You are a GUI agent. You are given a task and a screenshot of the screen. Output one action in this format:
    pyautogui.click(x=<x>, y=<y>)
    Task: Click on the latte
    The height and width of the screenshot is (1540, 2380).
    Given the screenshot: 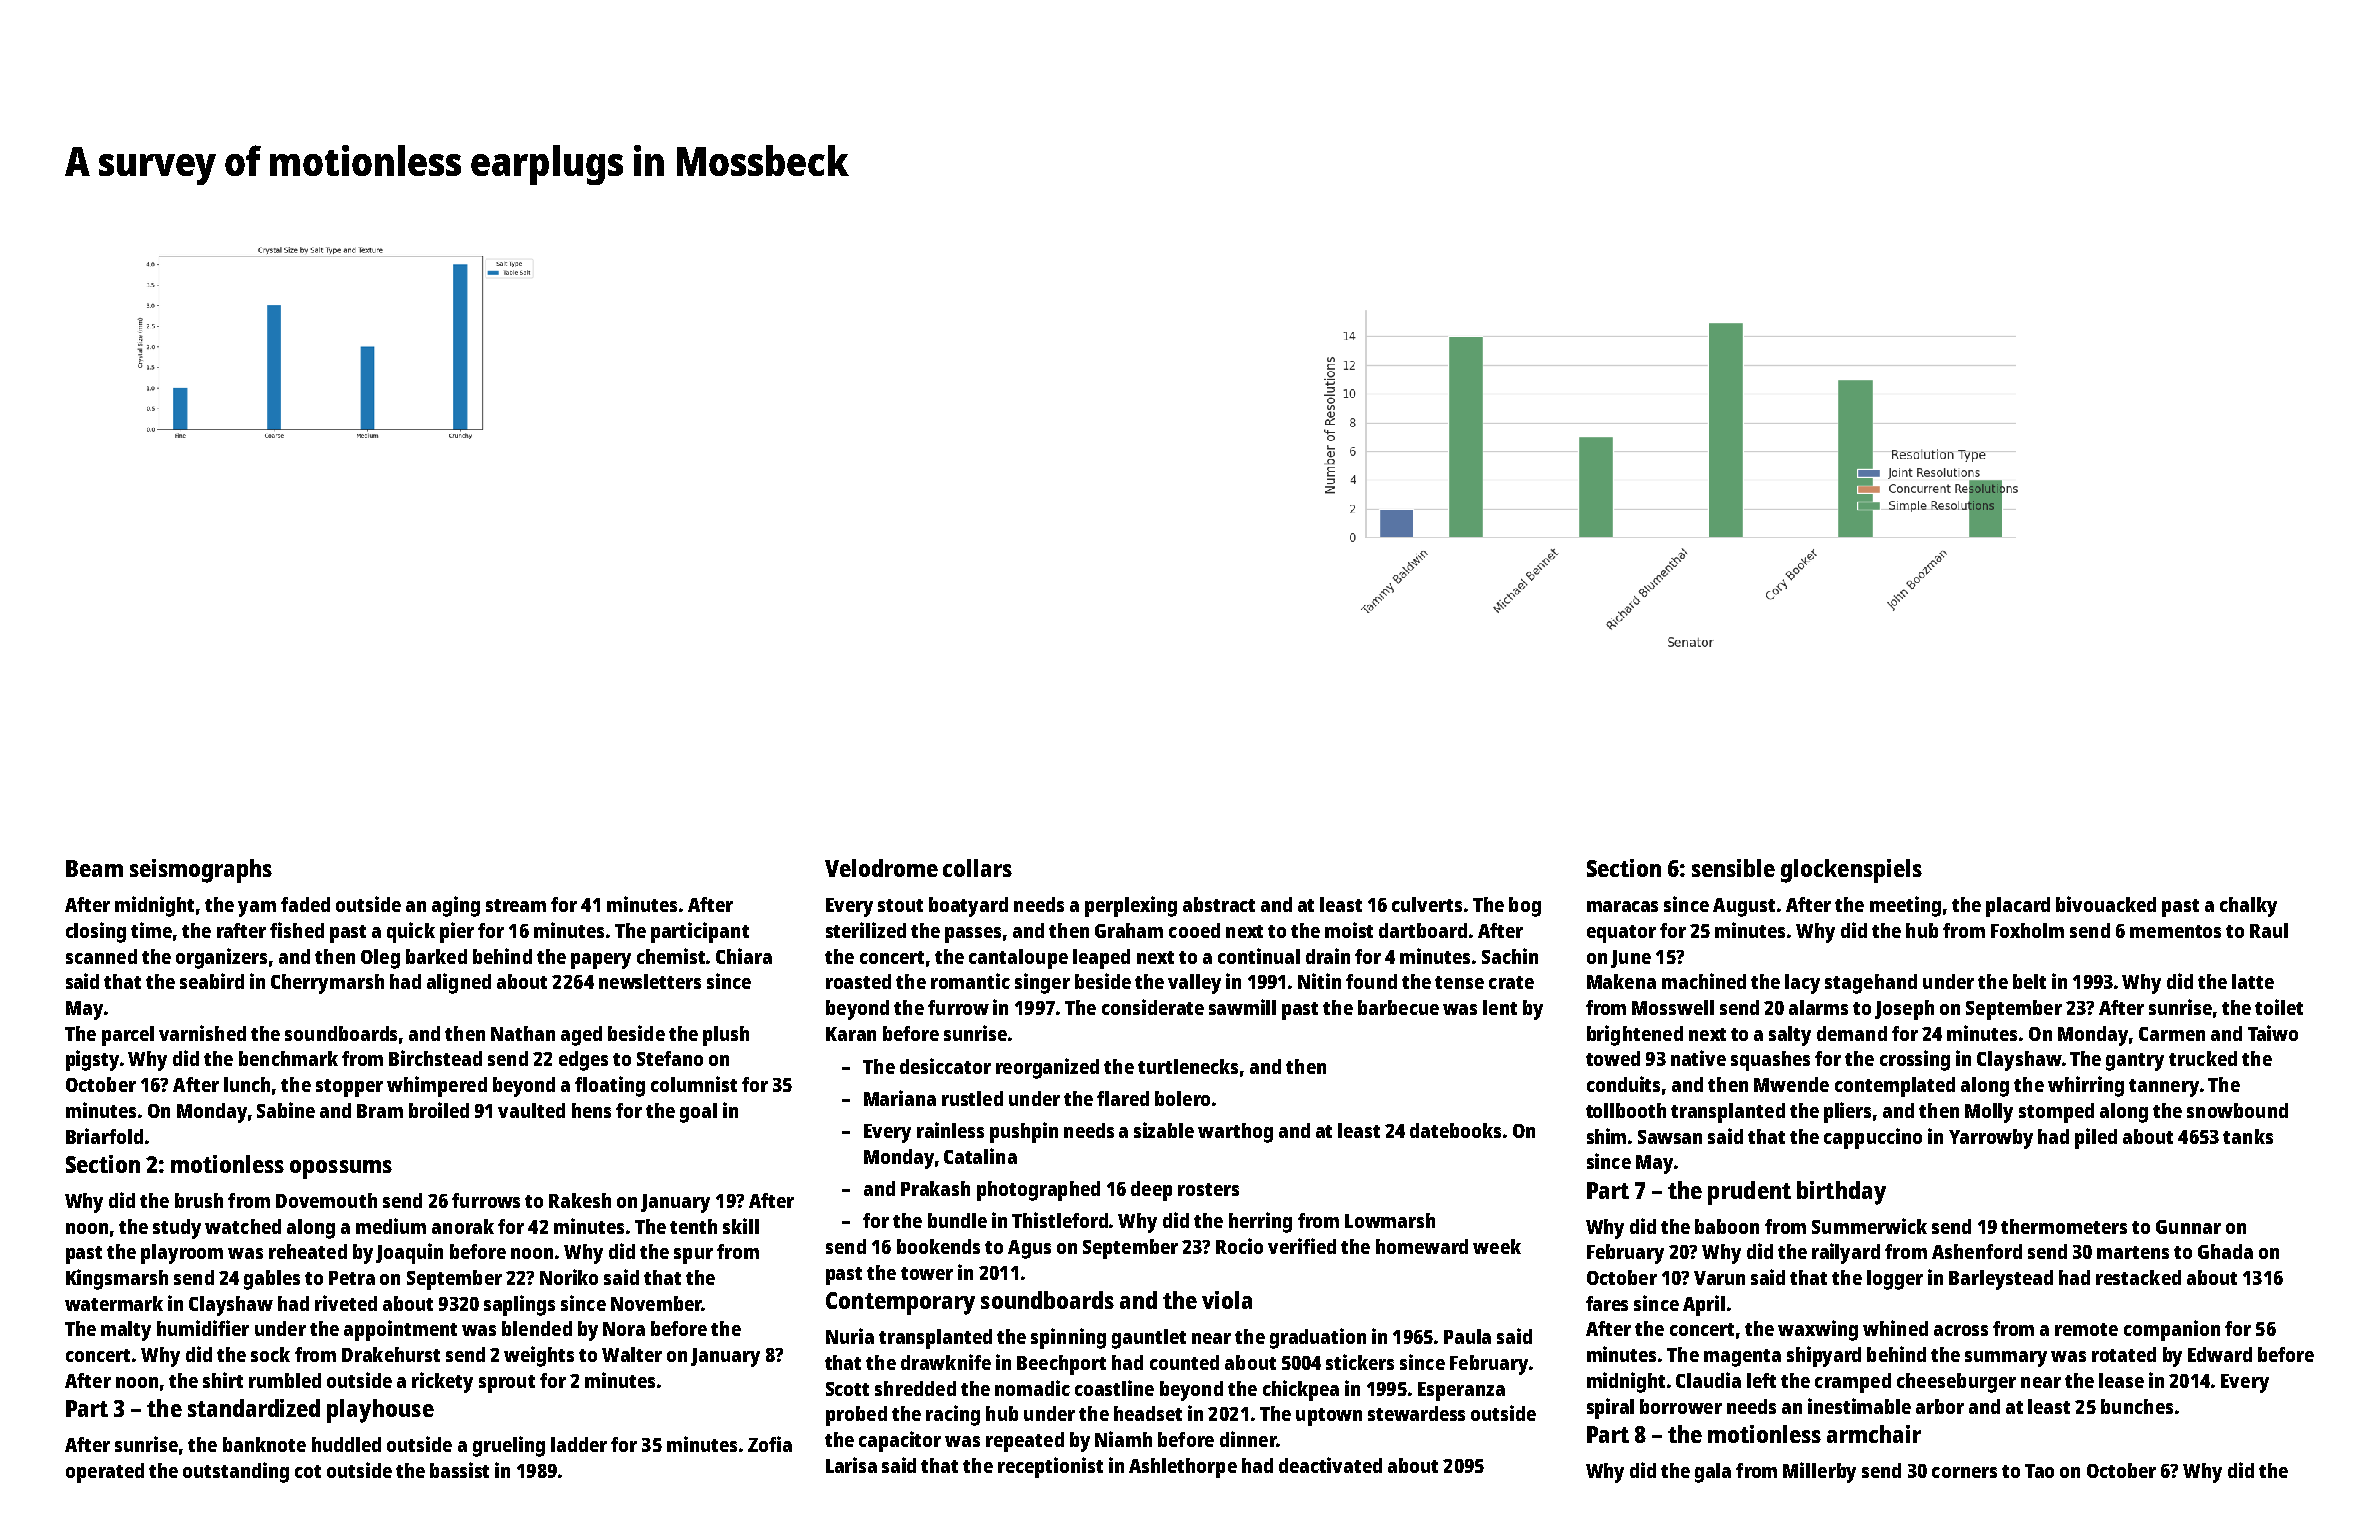 What is the action you would take?
    pyautogui.click(x=2253, y=981)
